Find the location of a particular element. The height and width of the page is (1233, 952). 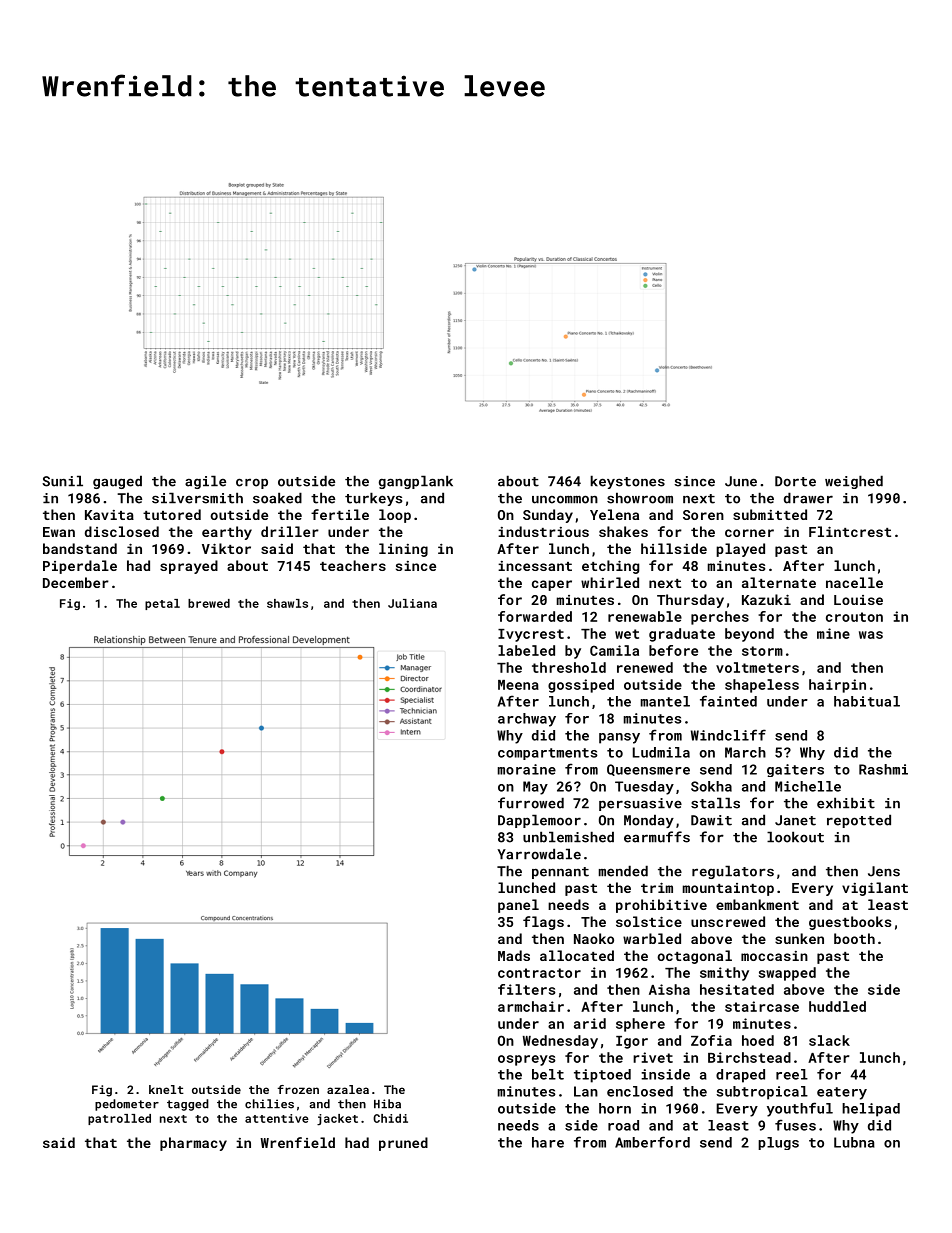

armchair is located at coordinates (531, 1006).
